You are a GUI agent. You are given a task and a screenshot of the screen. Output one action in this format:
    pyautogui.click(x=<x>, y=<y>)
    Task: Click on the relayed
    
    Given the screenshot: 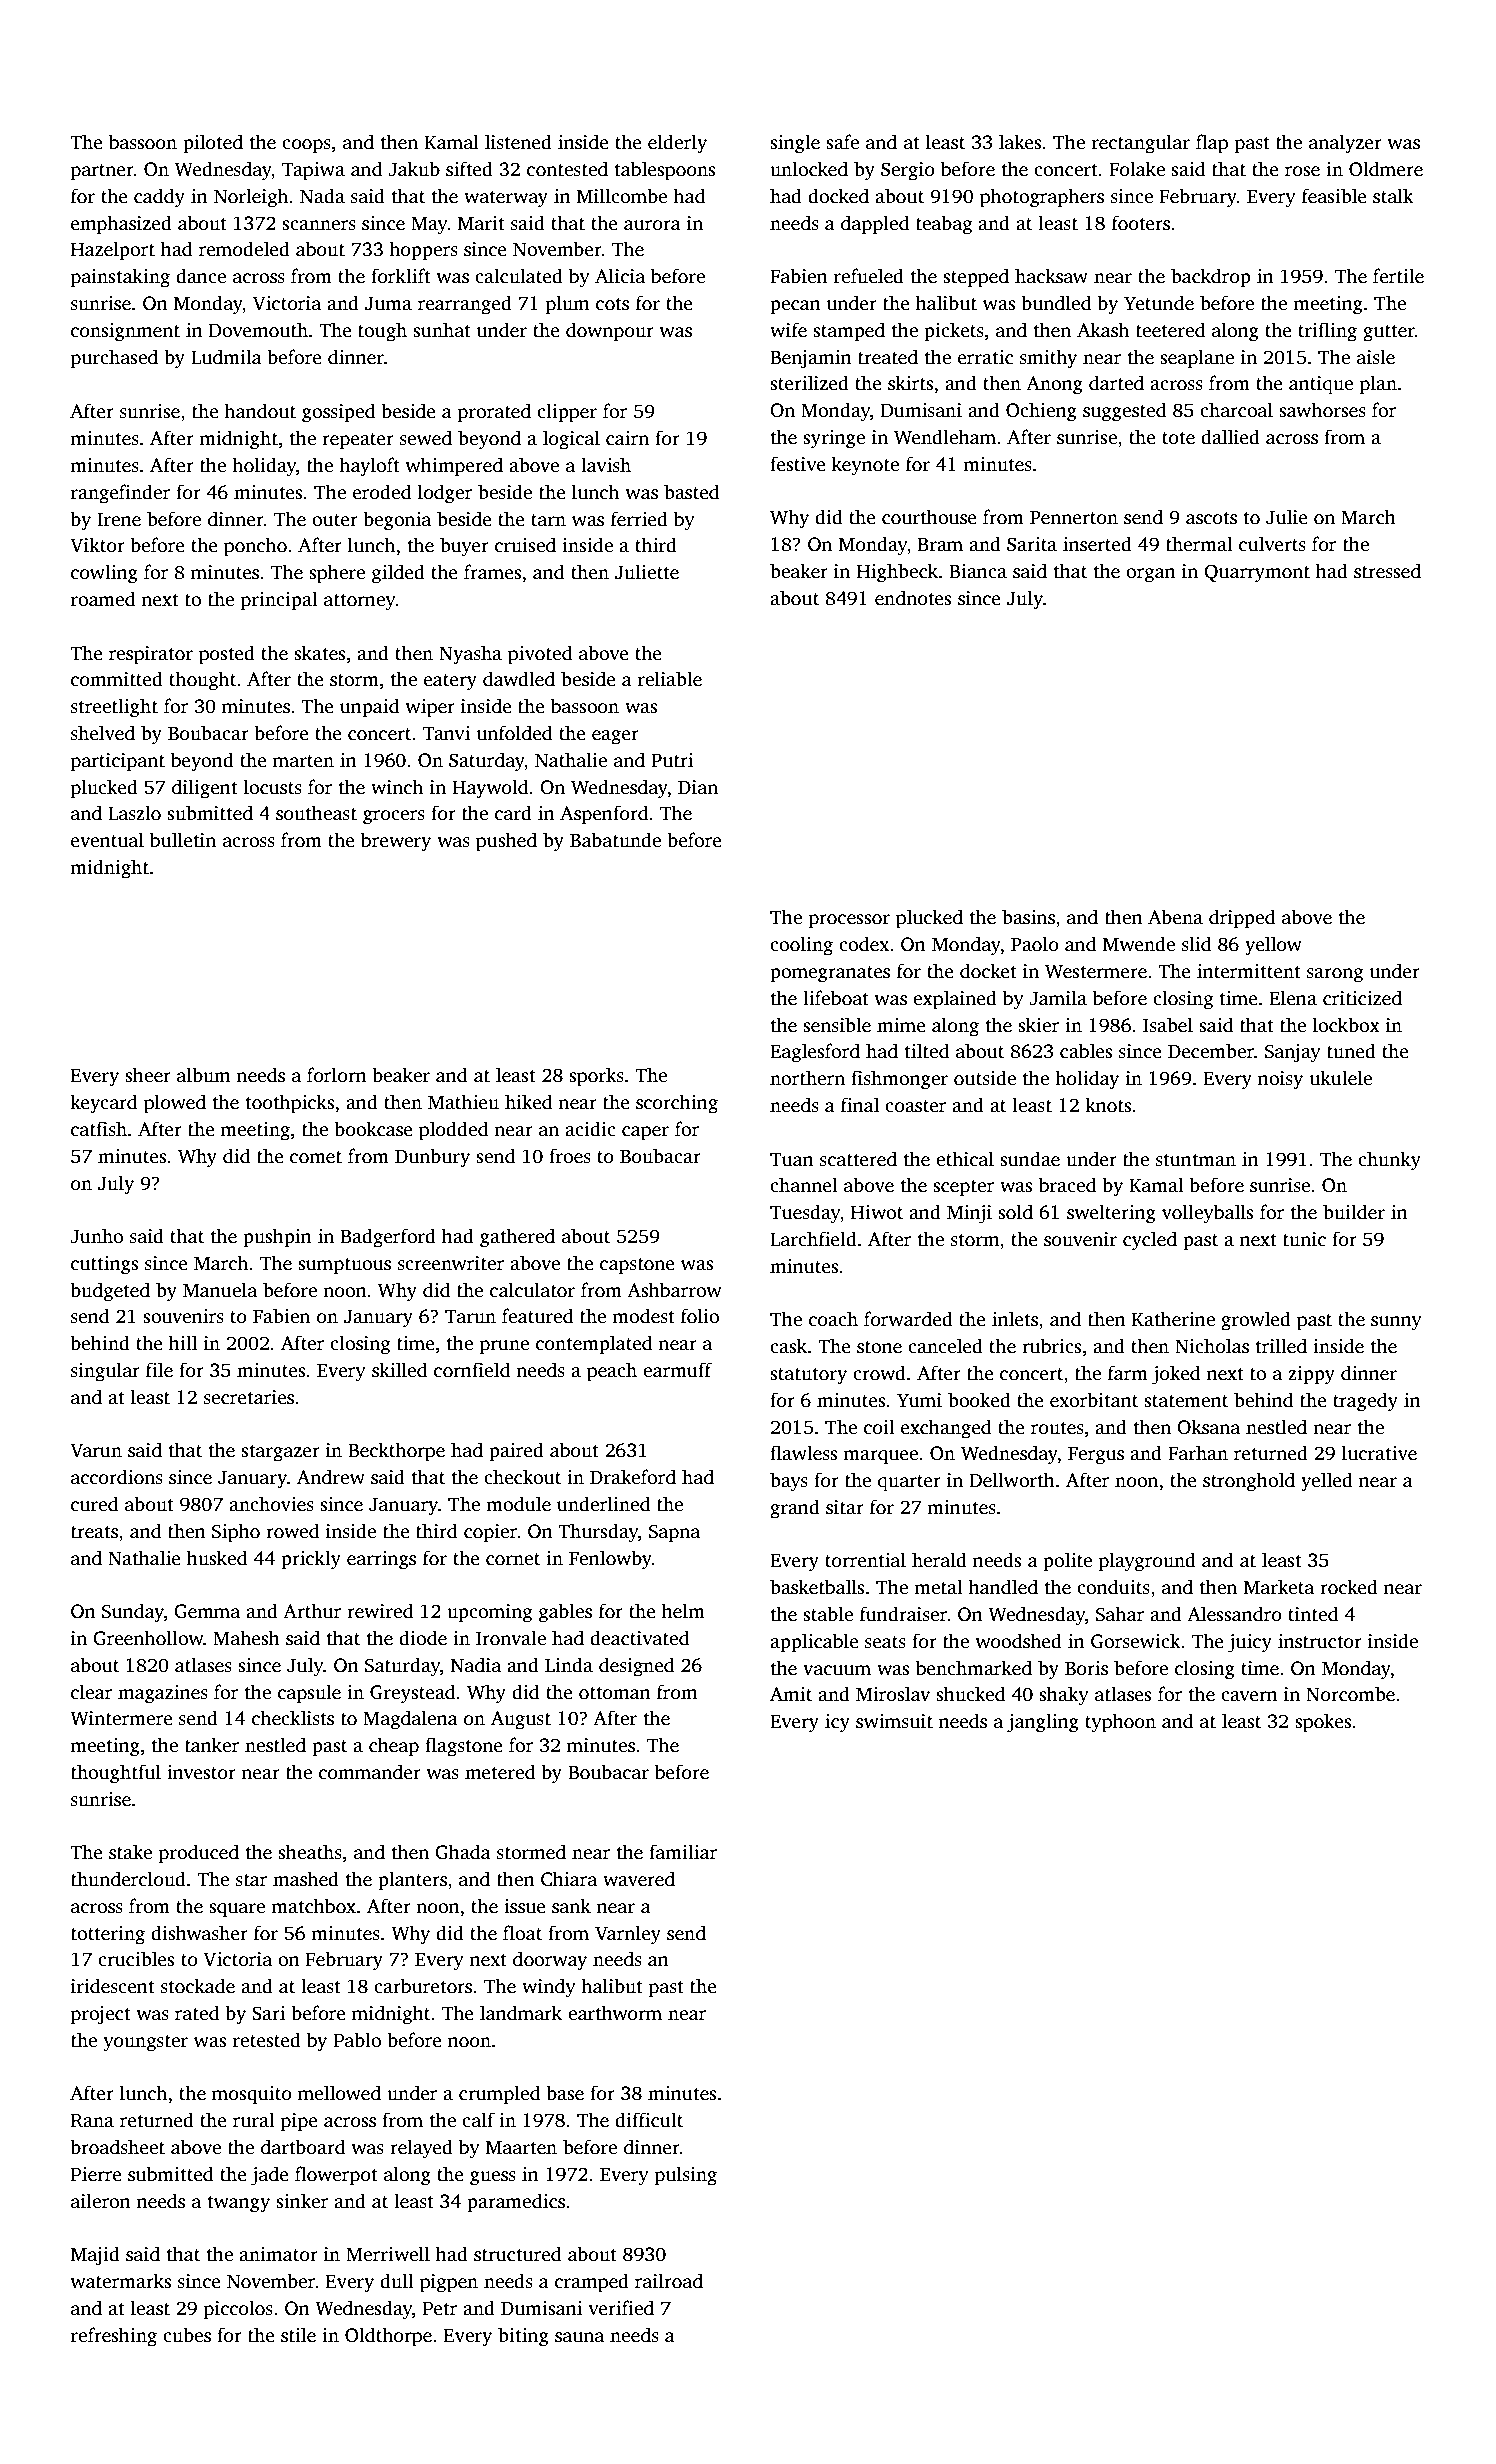 What is the action you would take?
    pyautogui.click(x=421, y=2149)
